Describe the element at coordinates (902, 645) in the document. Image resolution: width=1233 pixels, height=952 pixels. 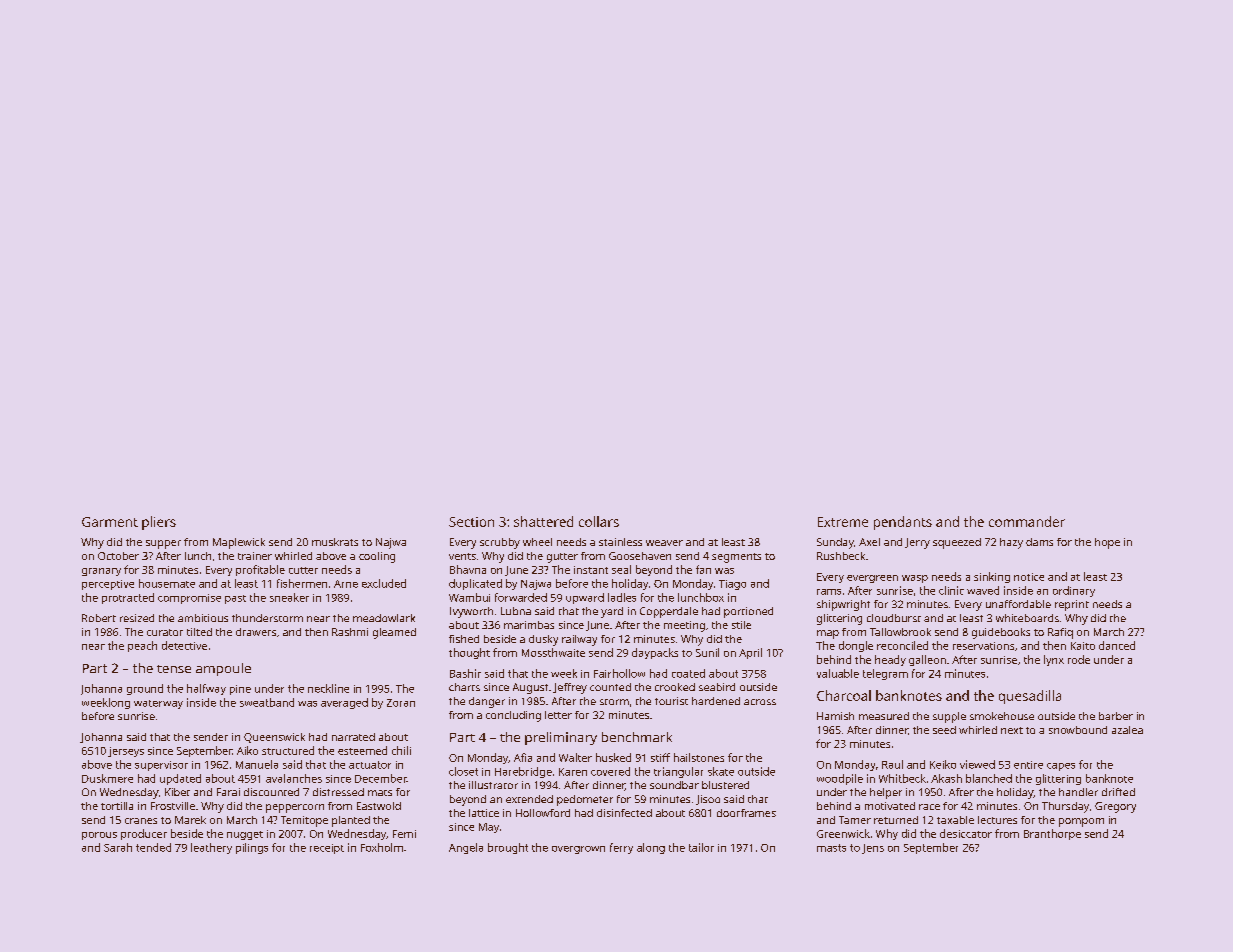
I see `reconciled` at that location.
